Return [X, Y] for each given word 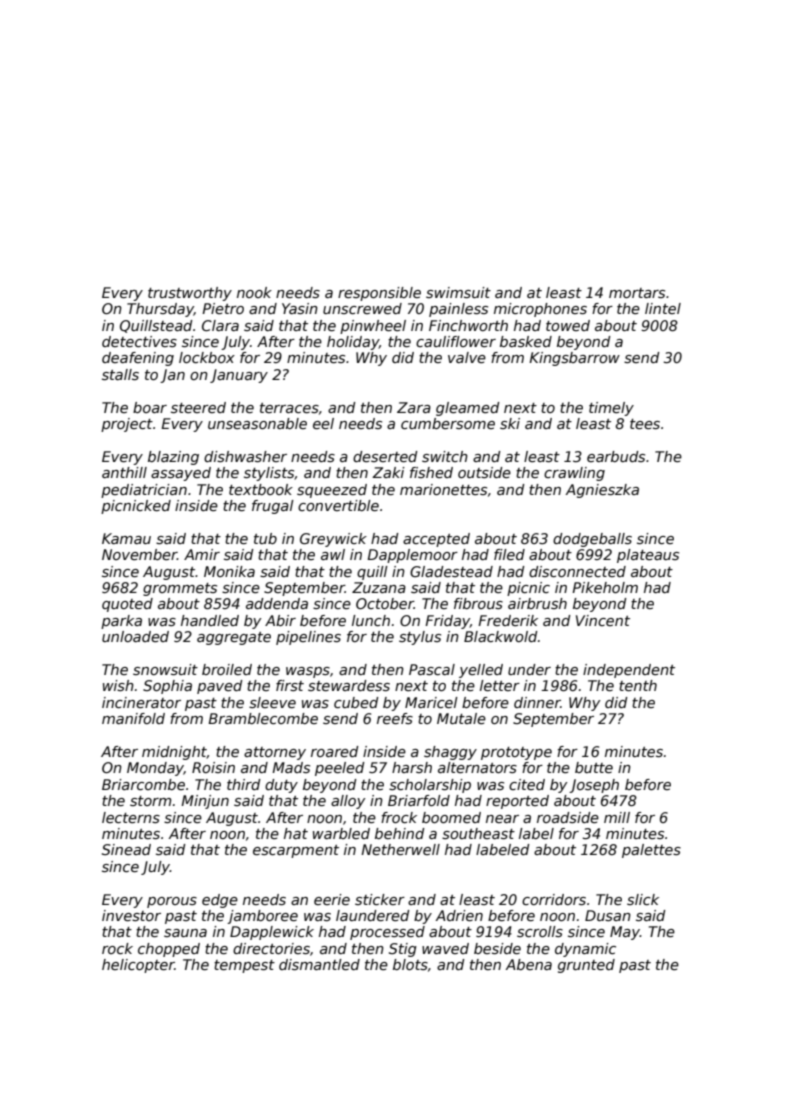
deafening [138, 359]
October [385, 603]
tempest [244, 966]
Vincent [603, 620]
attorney [275, 753]
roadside [568, 817]
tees [645, 424]
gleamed [468, 409]
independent [629, 671]
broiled [227, 669]
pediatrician [144, 491]
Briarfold [419, 800]
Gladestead [451, 571]
